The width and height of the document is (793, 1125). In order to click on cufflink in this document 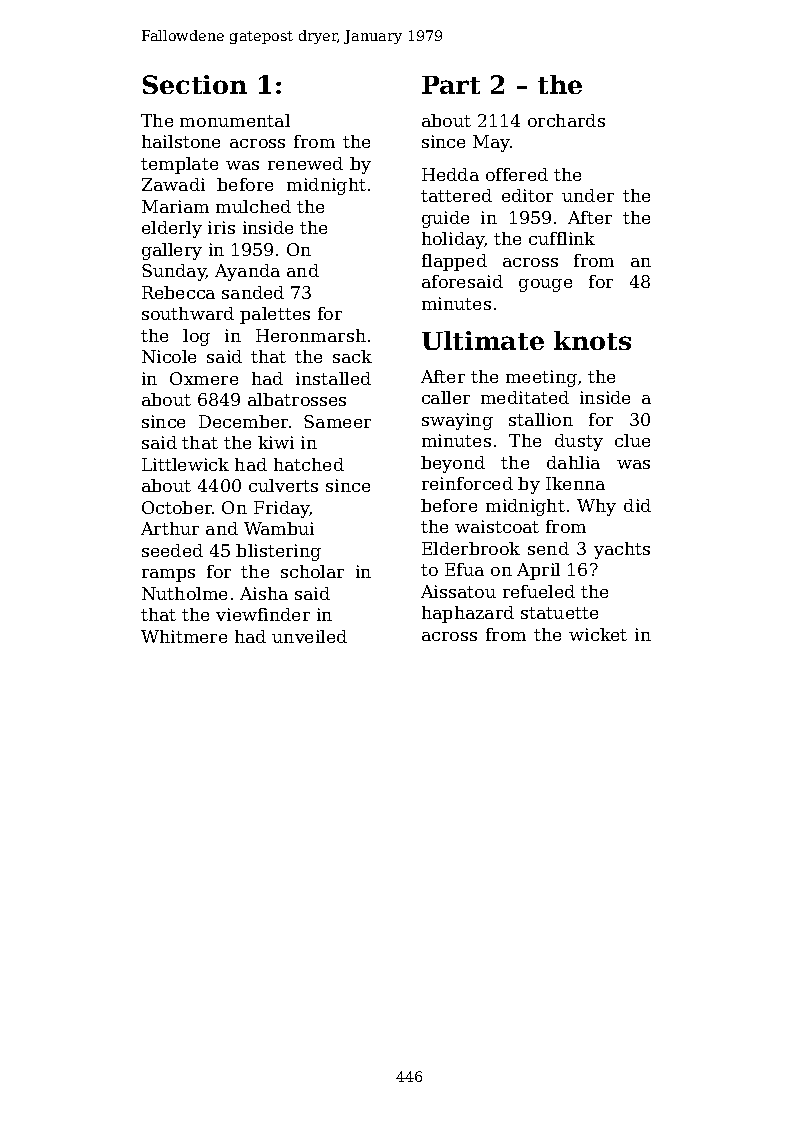, I will do `click(562, 238)`.
